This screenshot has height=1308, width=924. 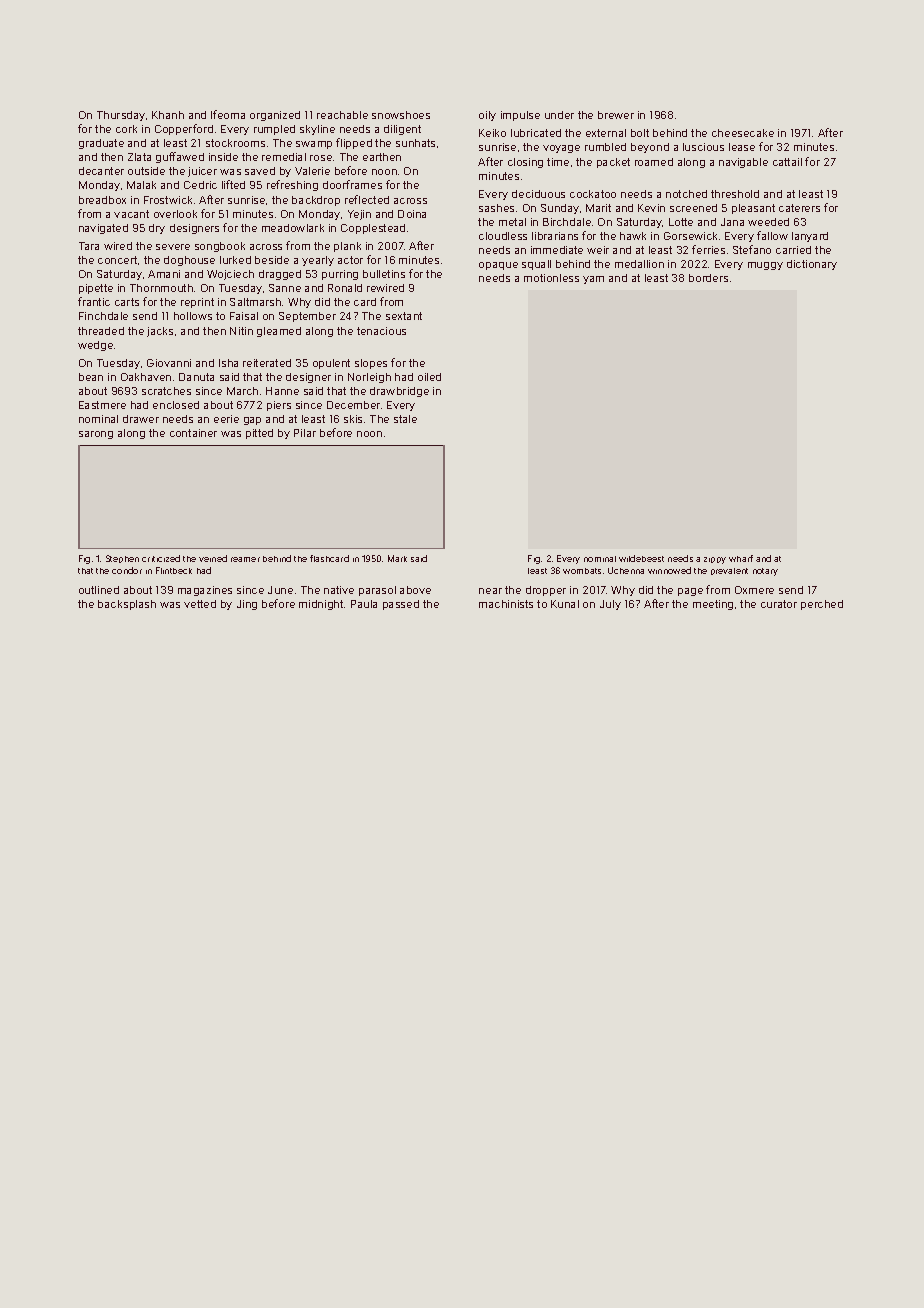 What do you see at coordinates (127, 570) in the screenshot?
I see `condor` at bounding box center [127, 570].
